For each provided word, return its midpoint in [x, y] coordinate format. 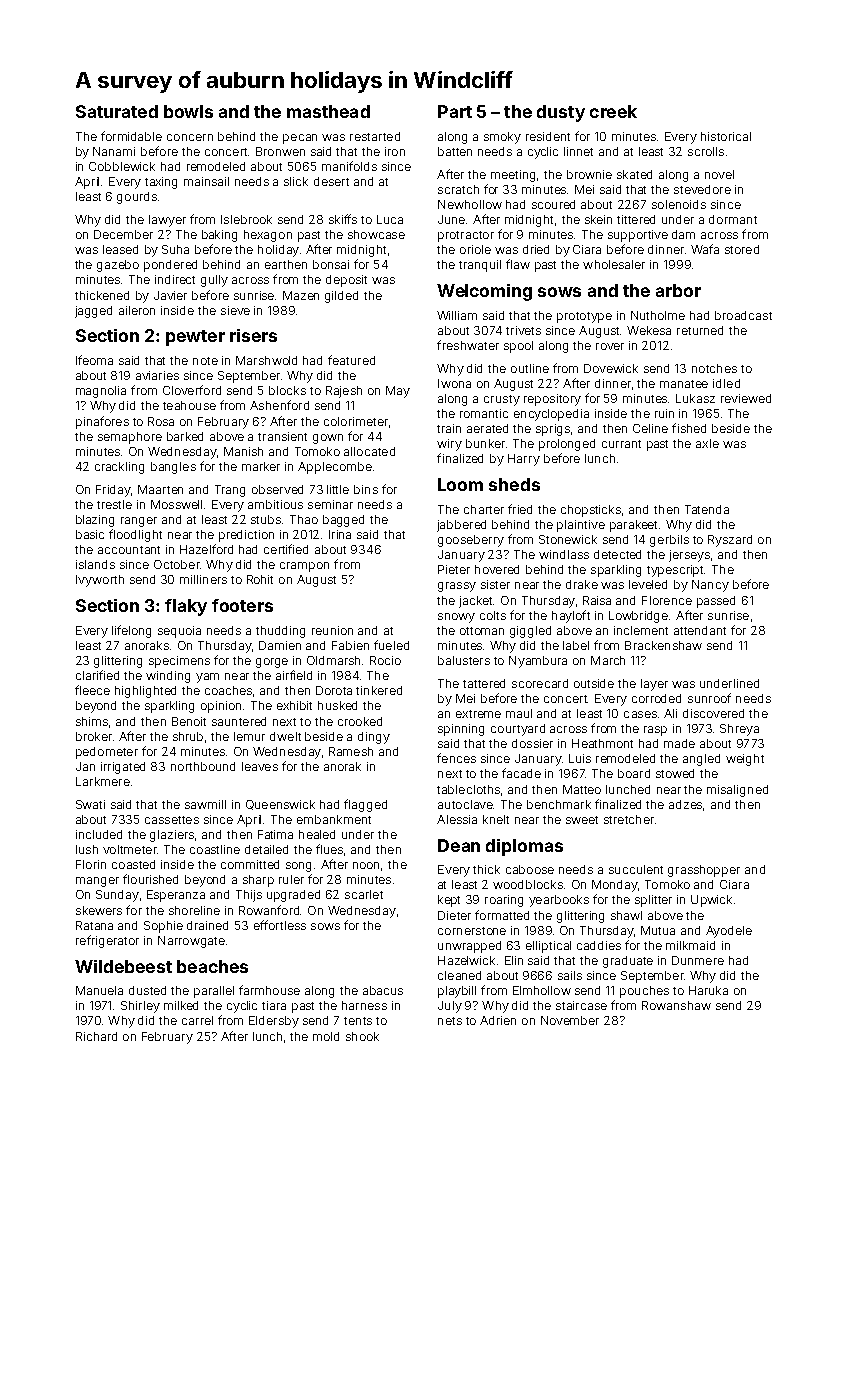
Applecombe [335, 468]
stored [742, 249]
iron [395, 151]
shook [362, 1036]
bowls [188, 111]
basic [90, 534]
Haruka [708, 990]
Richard [96, 1036]
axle [707, 443]
